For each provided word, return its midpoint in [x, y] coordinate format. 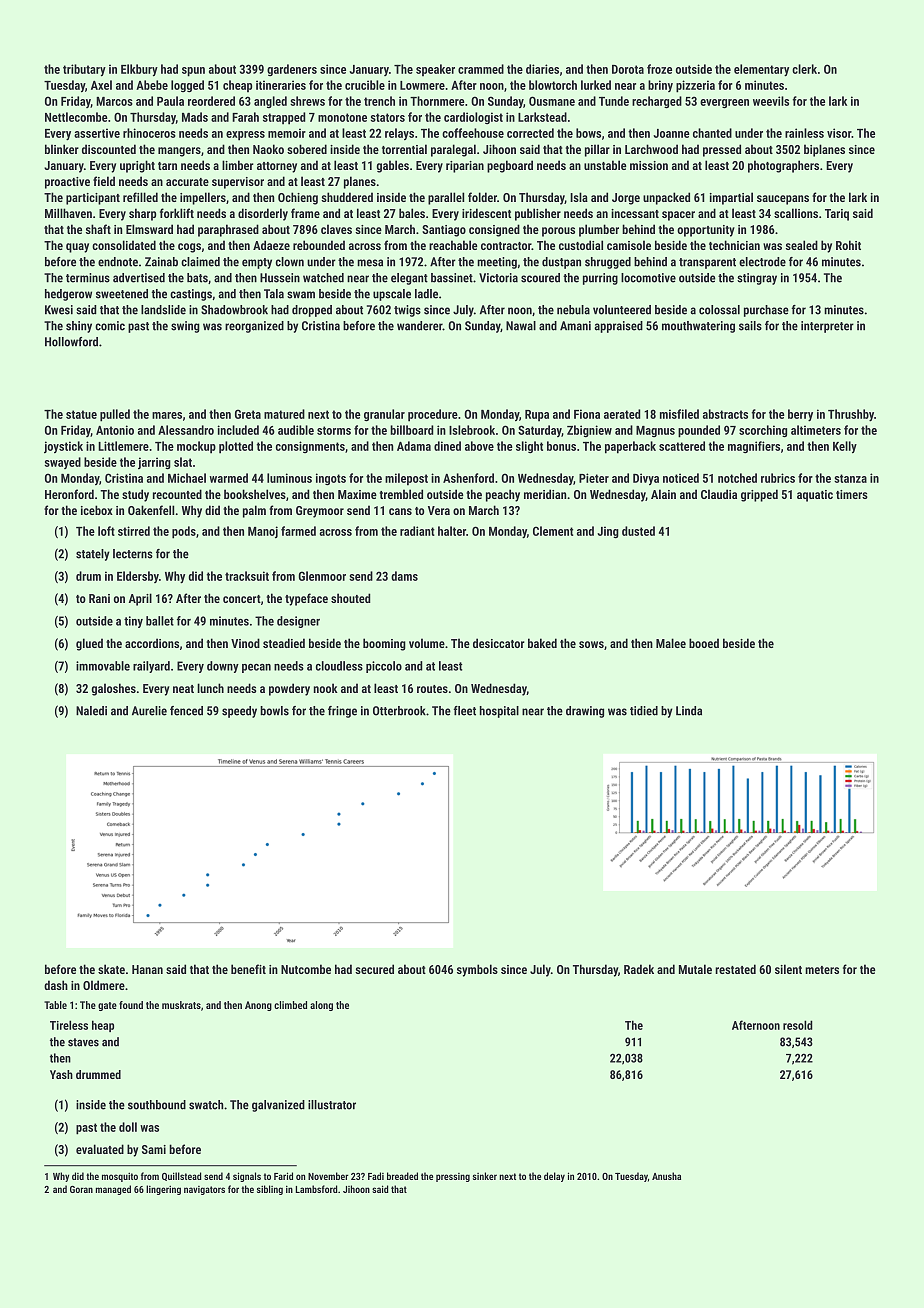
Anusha [666, 1176]
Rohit [848, 245]
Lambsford [316, 1189]
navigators [204, 1190]
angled [270, 102]
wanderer [420, 326]
